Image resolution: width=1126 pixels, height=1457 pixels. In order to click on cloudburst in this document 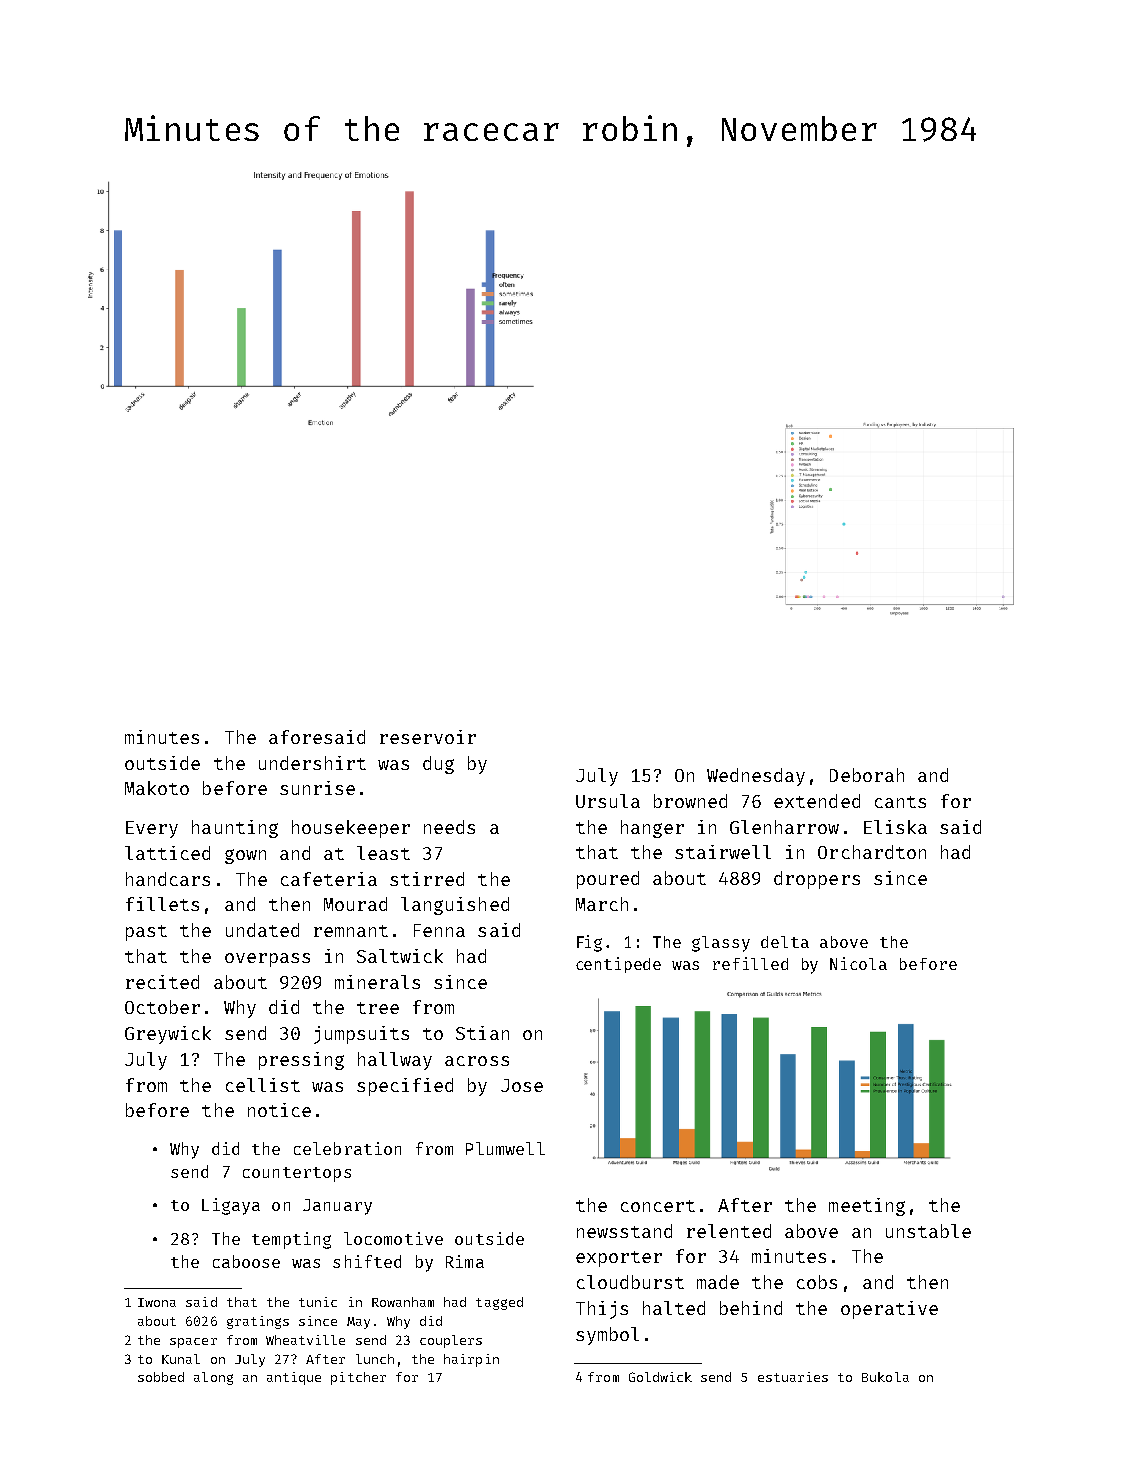, I will do `click(630, 1282)`.
